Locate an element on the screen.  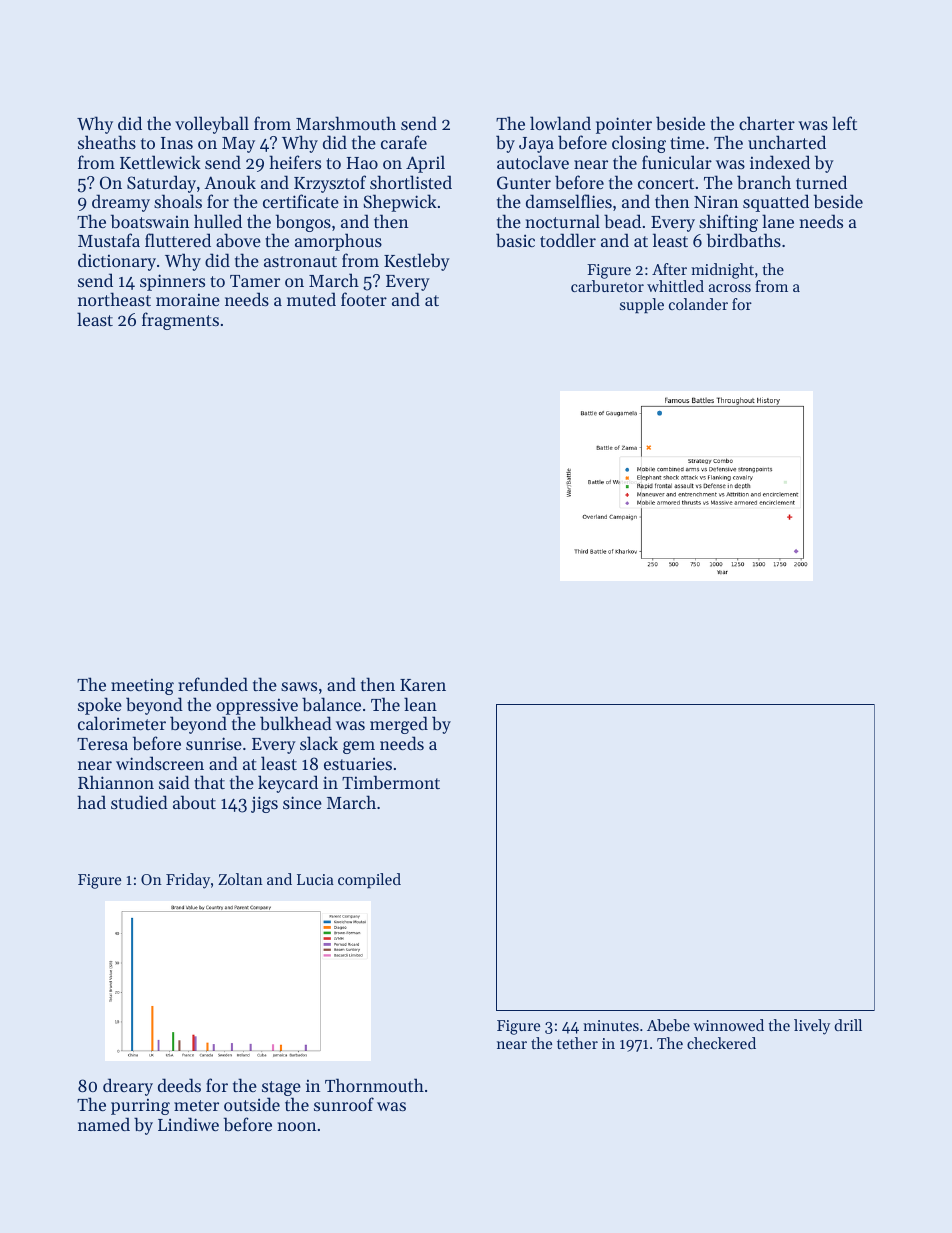
sheaths is located at coordinates (107, 142).
